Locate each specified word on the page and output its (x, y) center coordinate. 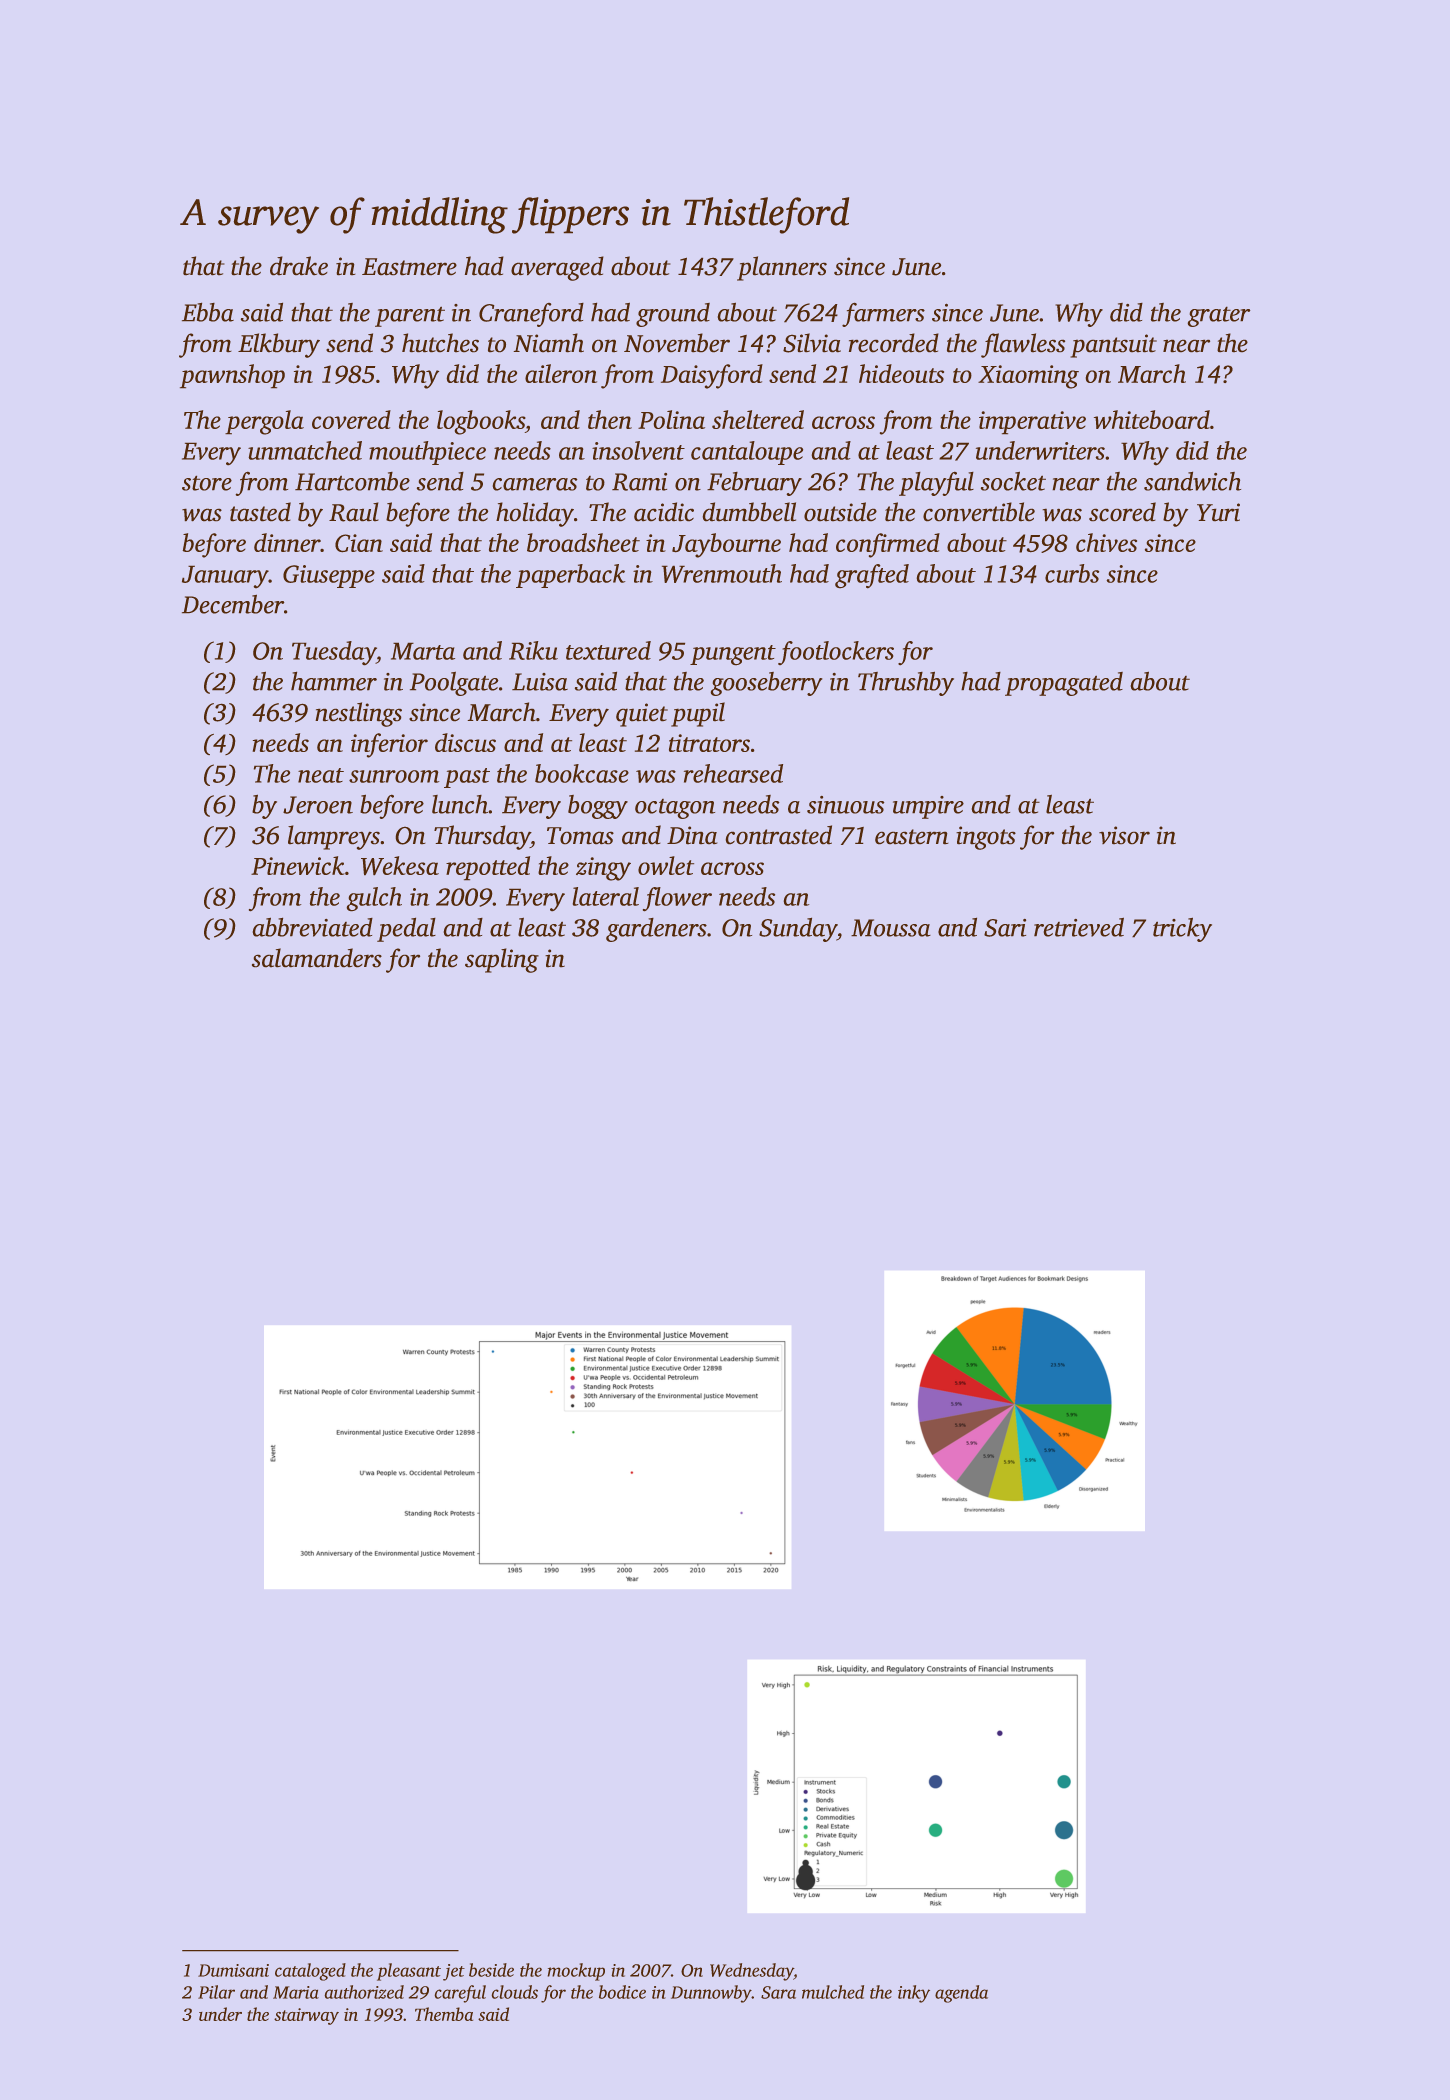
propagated (1064, 684)
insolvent (638, 450)
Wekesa (400, 866)
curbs (1072, 573)
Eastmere (409, 267)
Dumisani (233, 1970)
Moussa (891, 928)
